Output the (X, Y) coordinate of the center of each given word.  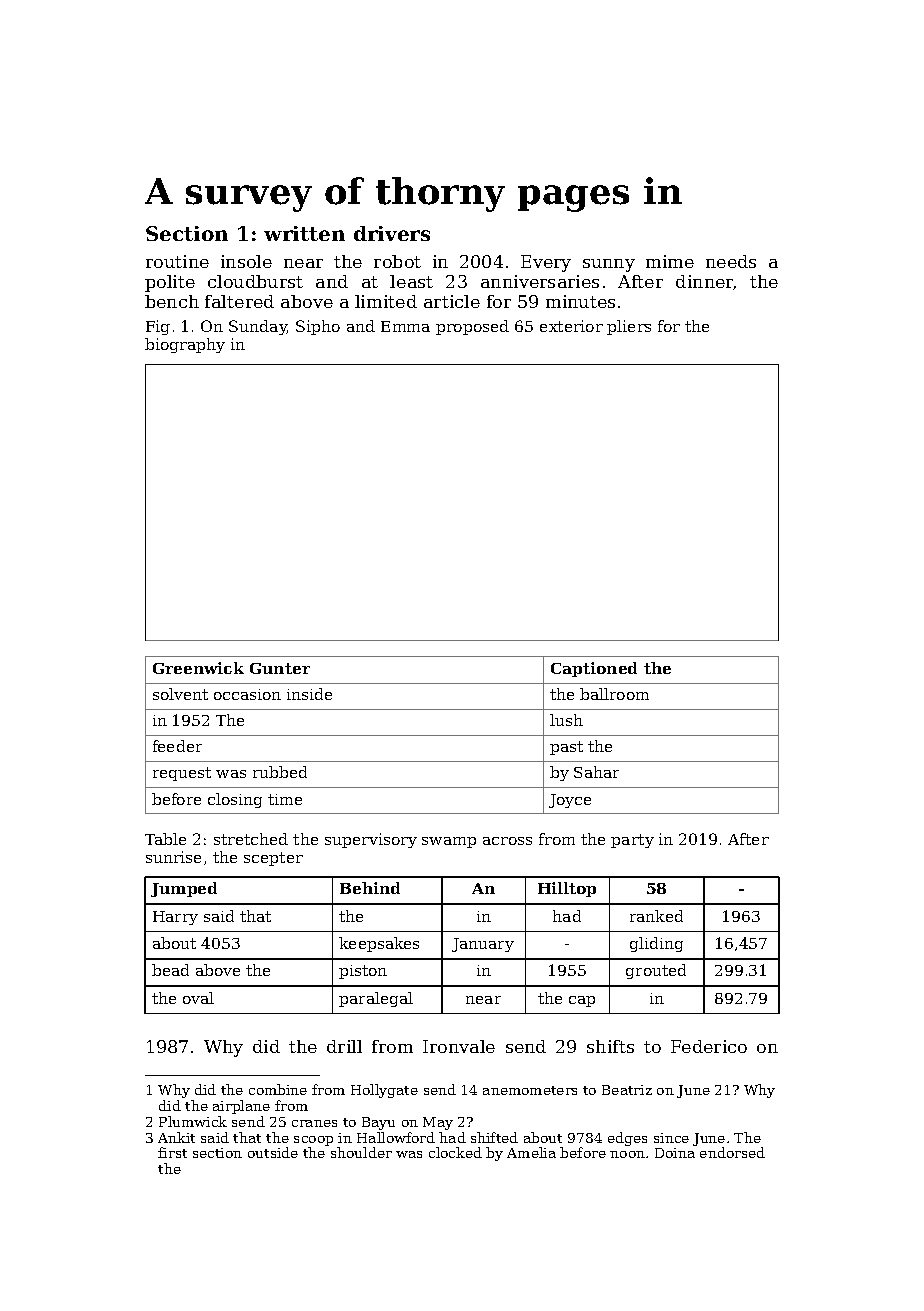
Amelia (531, 1152)
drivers (392, 233)
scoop (313, 1141)
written (304, 233)
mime (670, 261)
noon (627, 1154)
